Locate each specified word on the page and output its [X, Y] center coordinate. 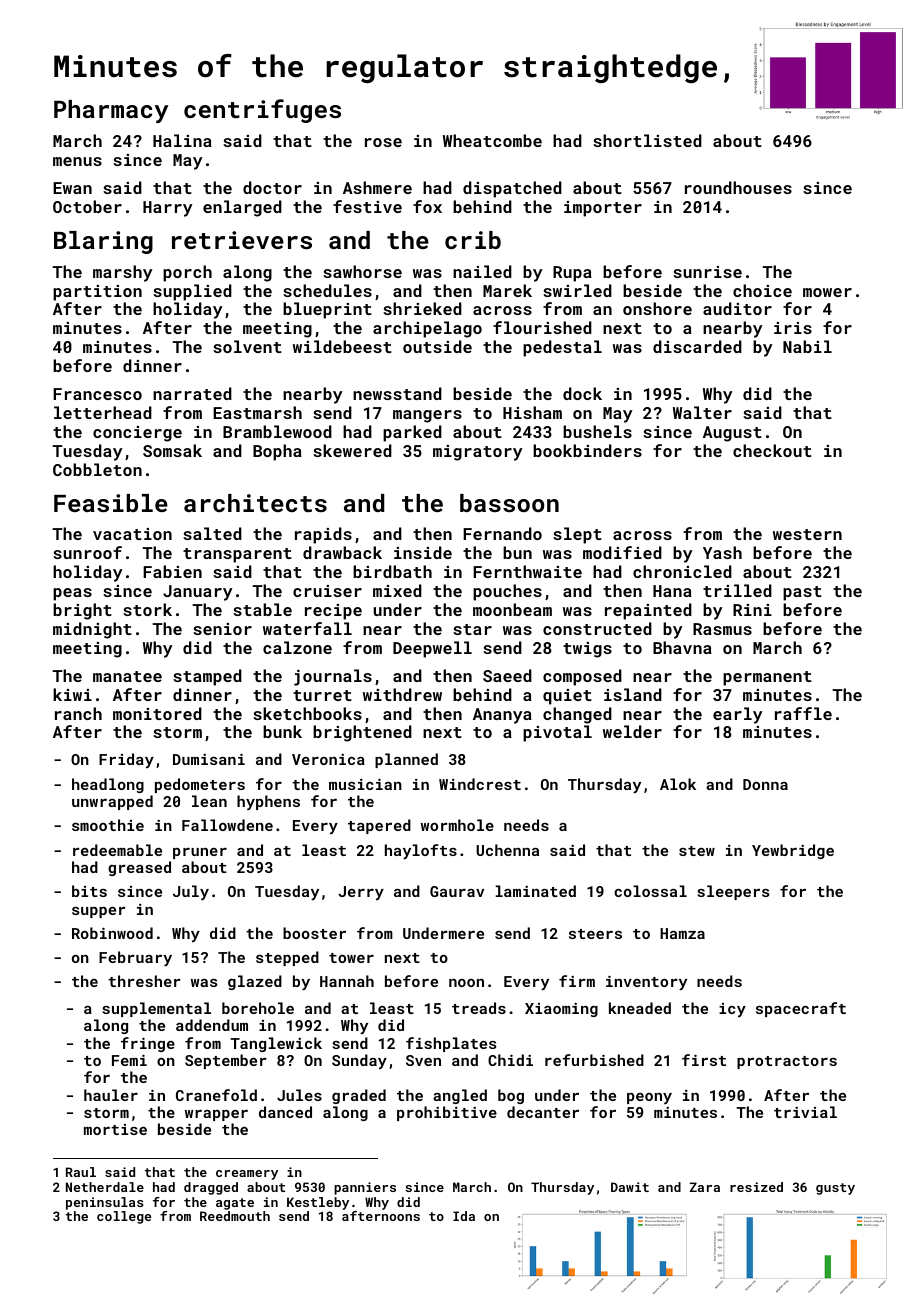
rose [383, 142]
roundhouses [738, 187]
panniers [365, 1188]
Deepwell [432, 649]
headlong [108, 785]
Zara [705, 1187]
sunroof [87, 552]
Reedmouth [235, 1216]
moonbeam [512, 609]
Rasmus [722, 629]
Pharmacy [111, 111]
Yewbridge [793, 851]
